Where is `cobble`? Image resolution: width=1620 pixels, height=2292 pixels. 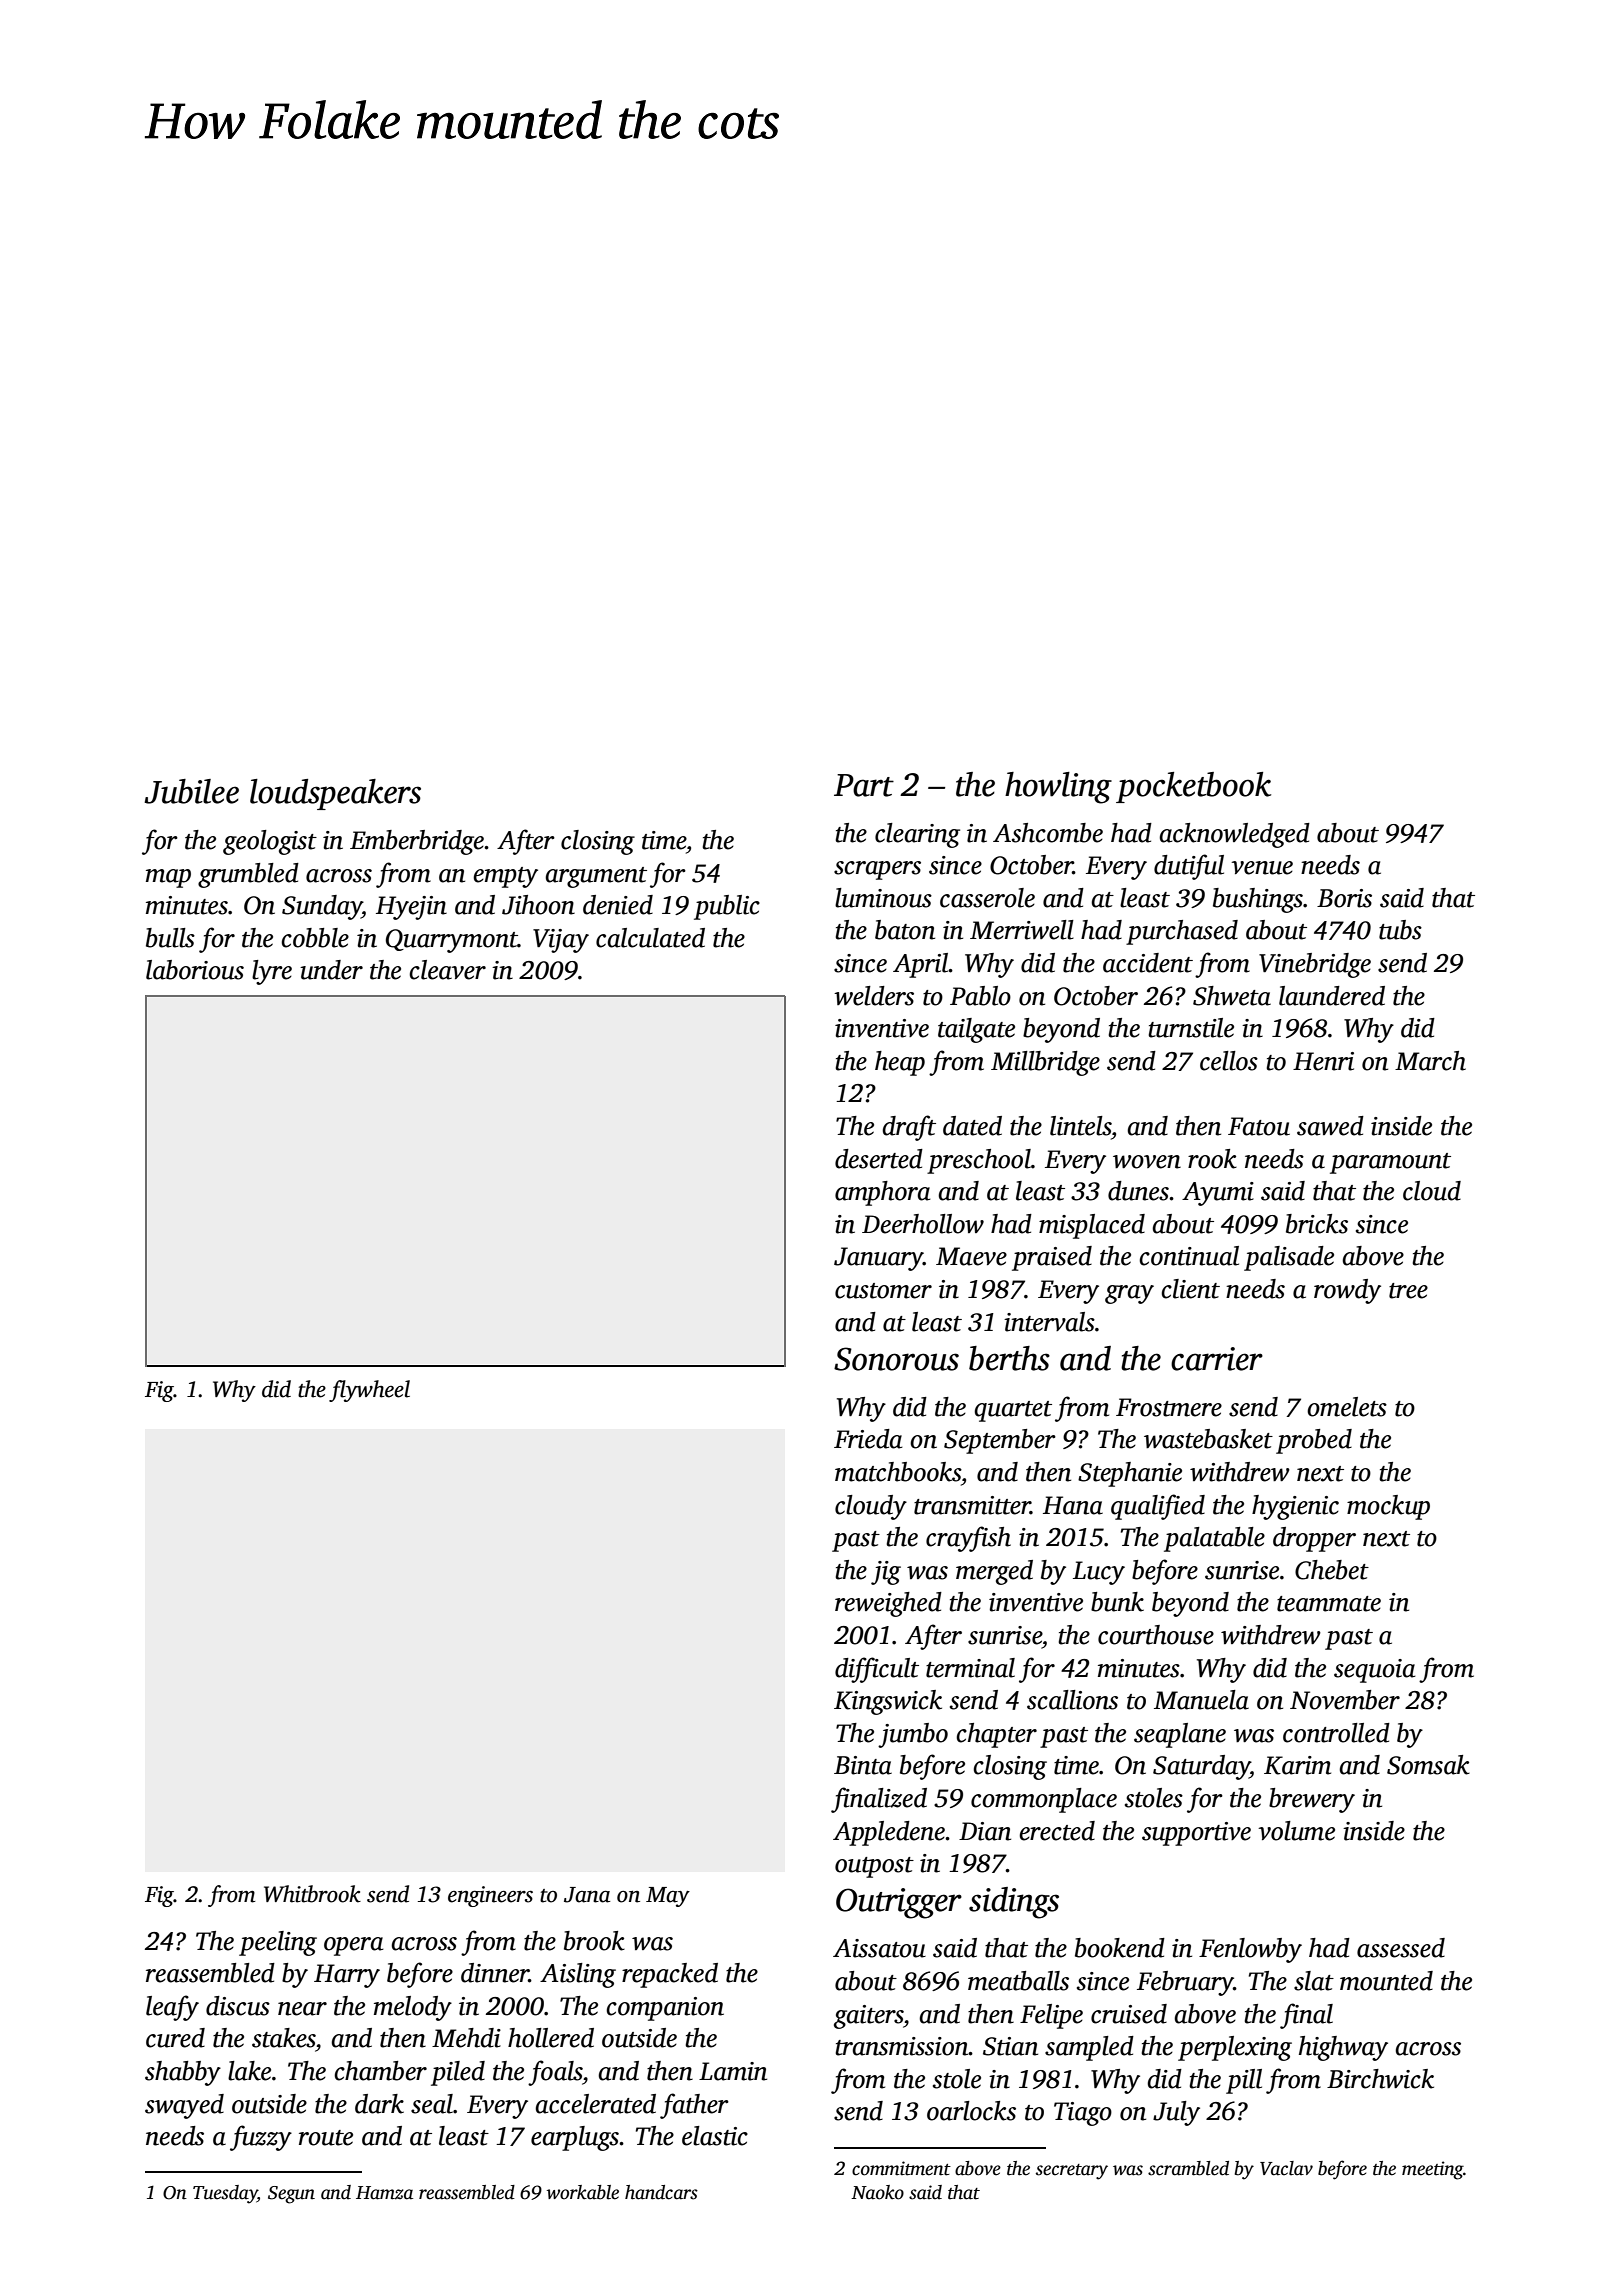 cobble is located at coordinates (315, 938).
